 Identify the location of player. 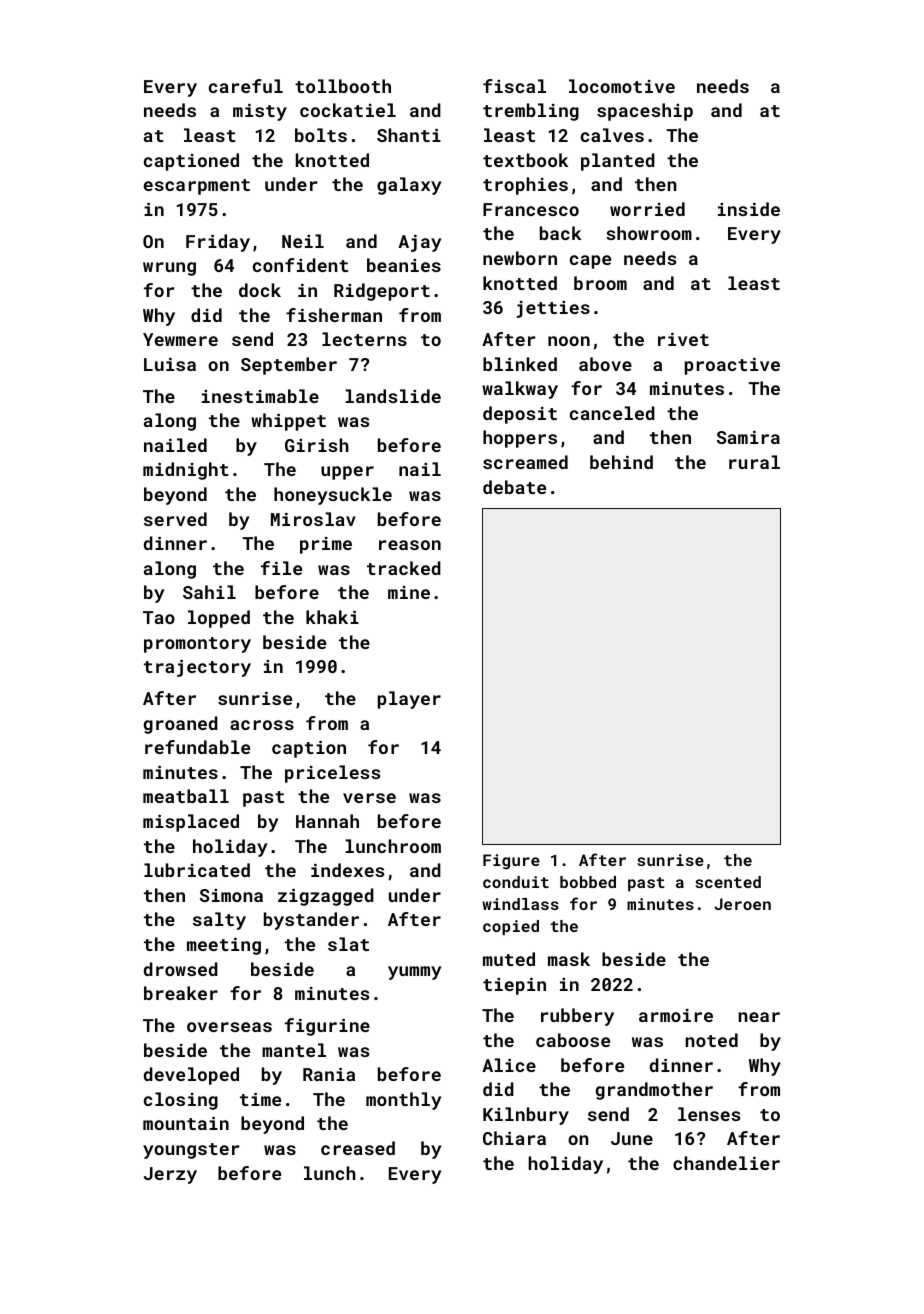
(409, 700).
